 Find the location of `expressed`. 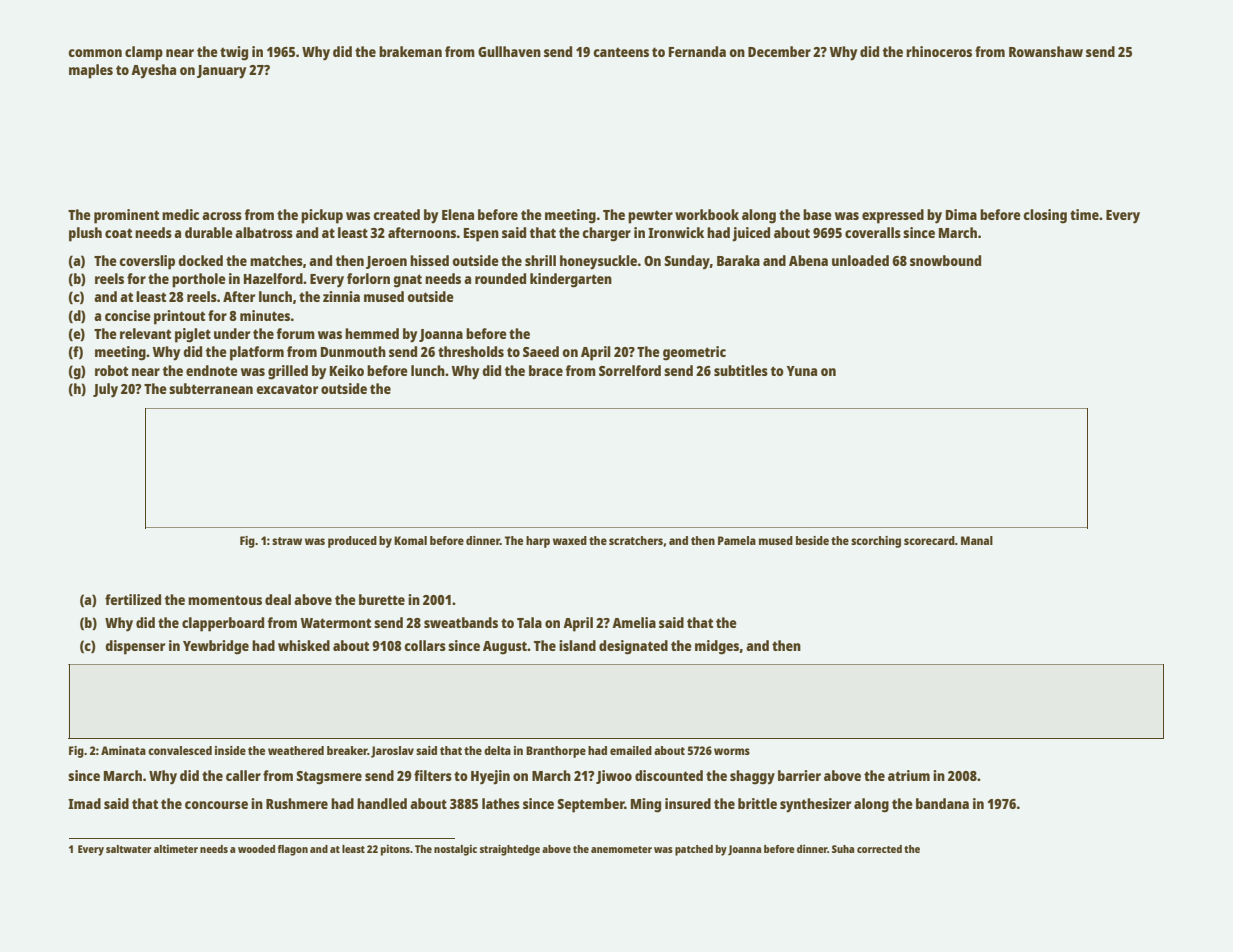

expressed is located at coordinates (893, 216).
